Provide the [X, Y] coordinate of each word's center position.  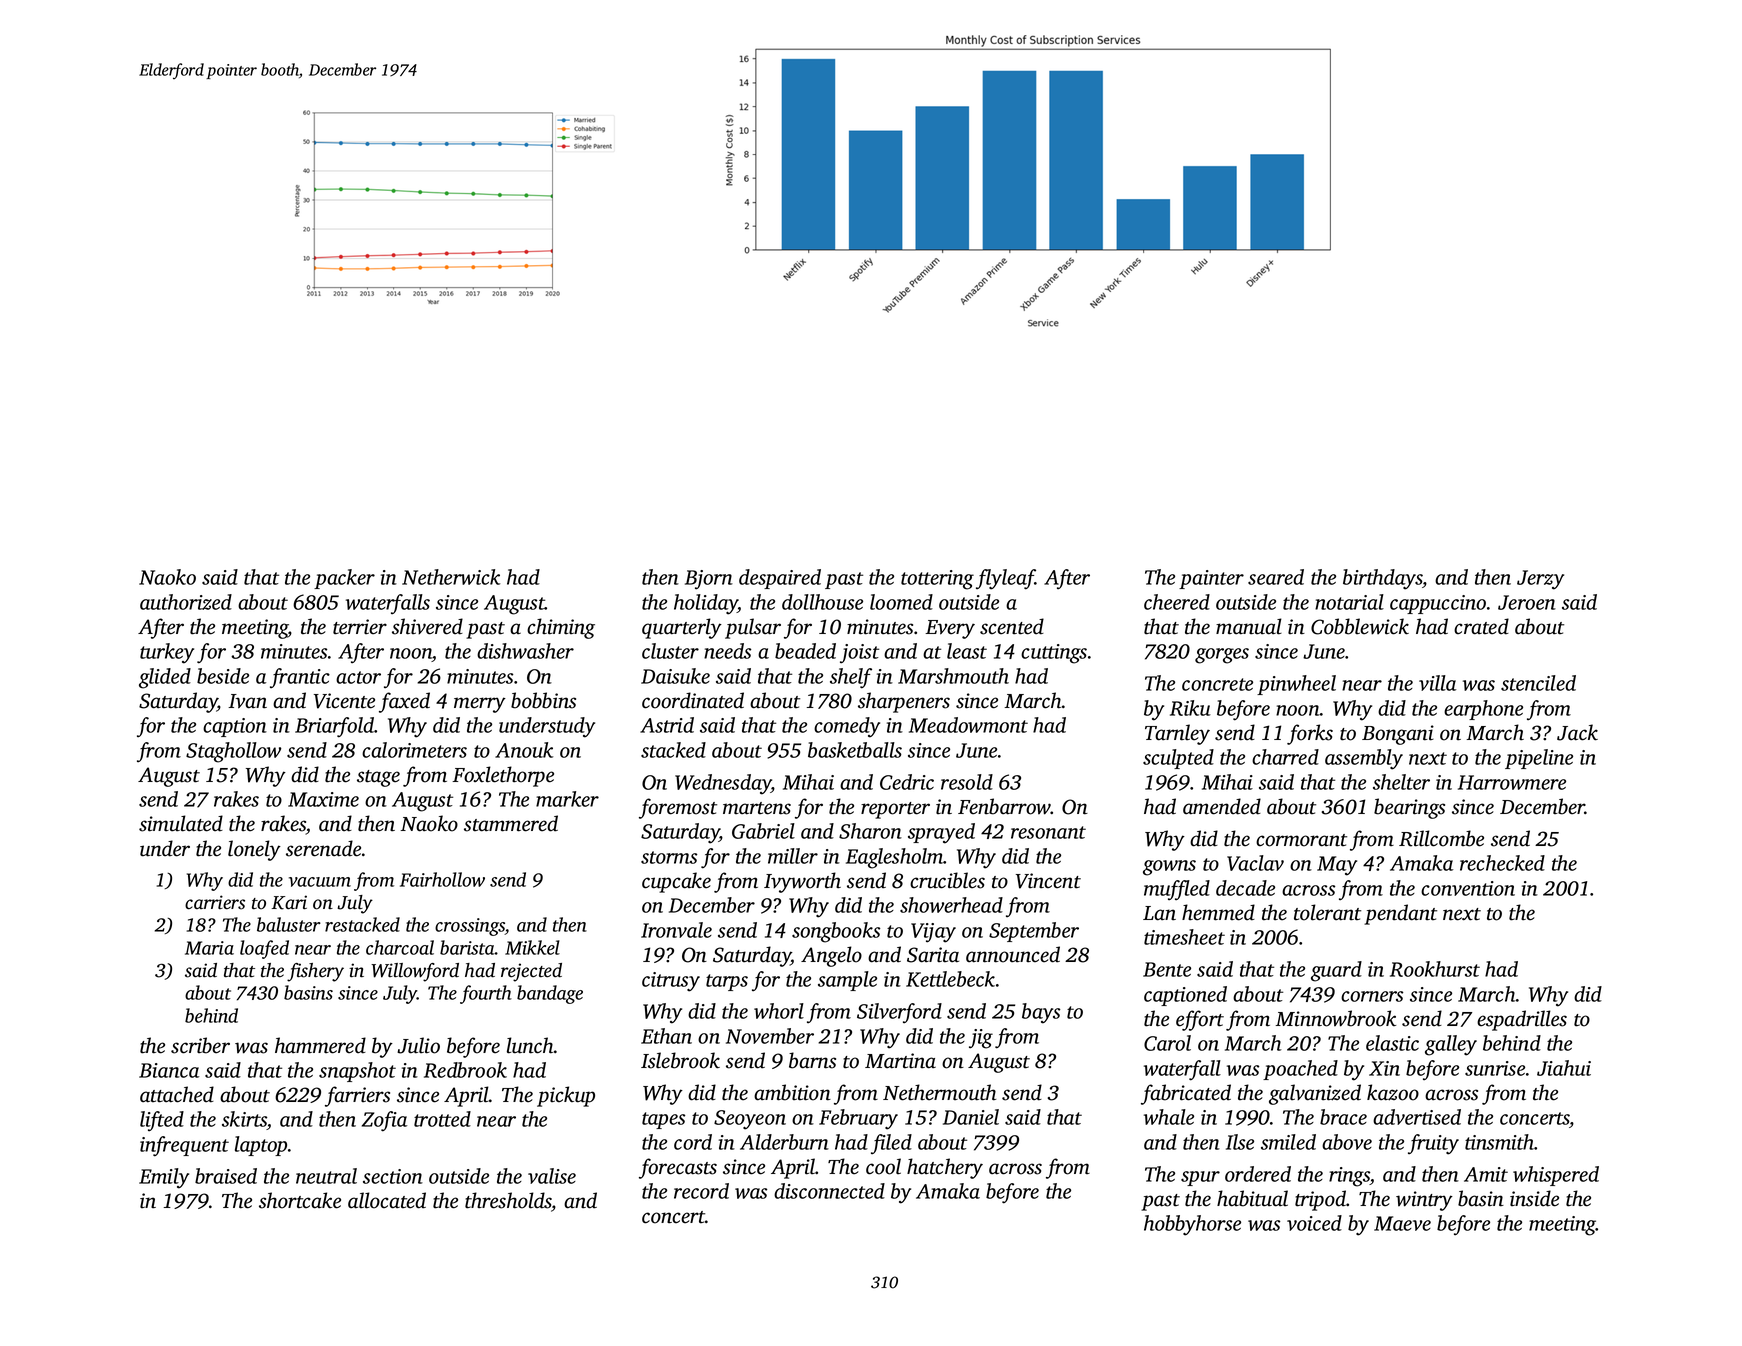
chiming [561, 628]
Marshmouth [953, 676]
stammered [511, 823]
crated [1481, 626]
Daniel [971, 1117]
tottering [937, 580]
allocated [387, 1200]
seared [1276, 577]
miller [793, 856]
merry [480, 705]
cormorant [1301, 840]
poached [1300, 1070]
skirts [244, 1120]
